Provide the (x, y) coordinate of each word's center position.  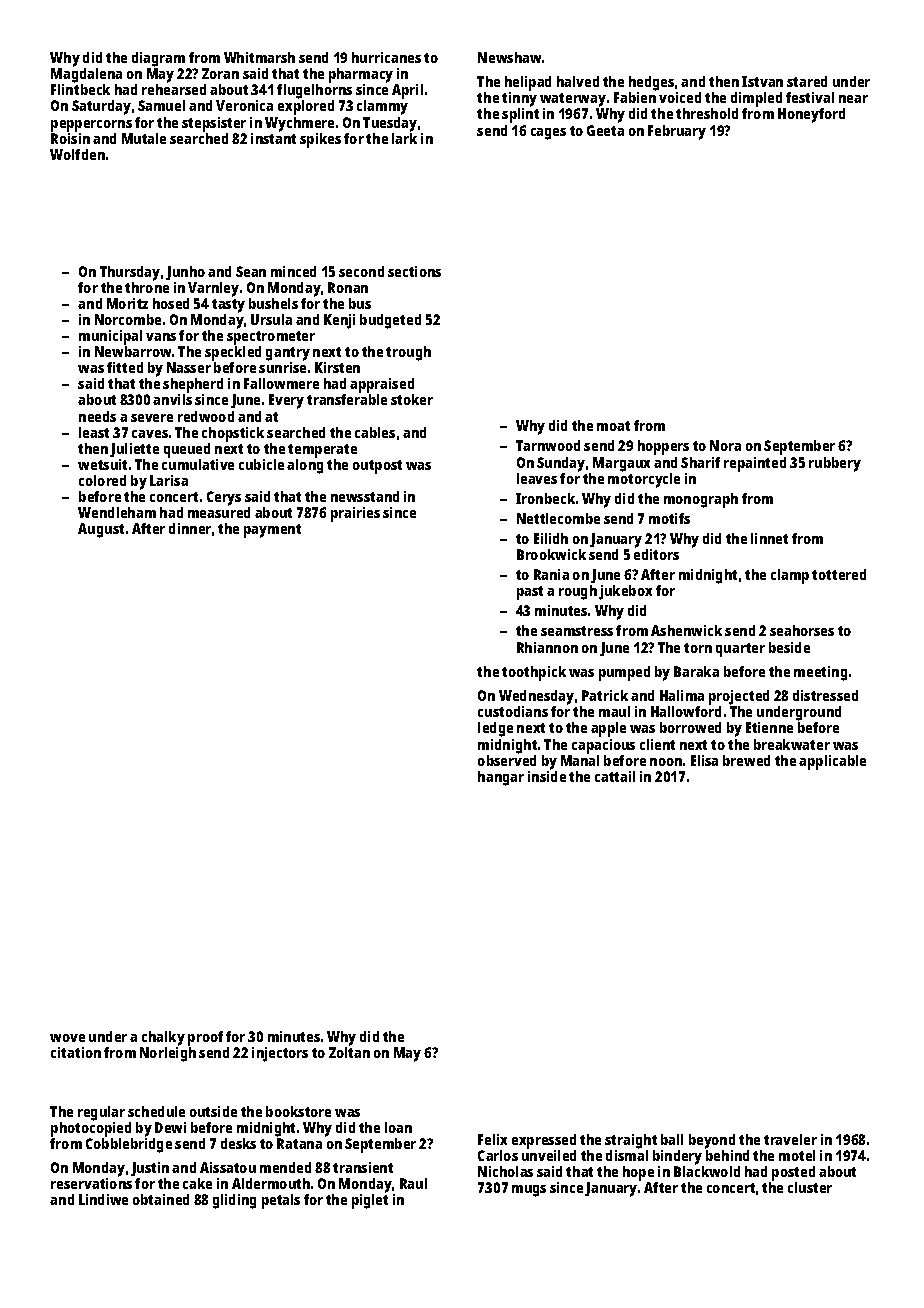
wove (67, 1038)
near (853, 99)
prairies (355, 514)
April (407, 91)
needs (97, 416)
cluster (810, 1187)
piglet (370, 1201)
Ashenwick (686, 630)
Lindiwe (103, 1199)
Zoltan (349, 1052)
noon (666, 762)
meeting (820, 673)
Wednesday (536, 697)
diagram (158, 59)
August (101, 530)
